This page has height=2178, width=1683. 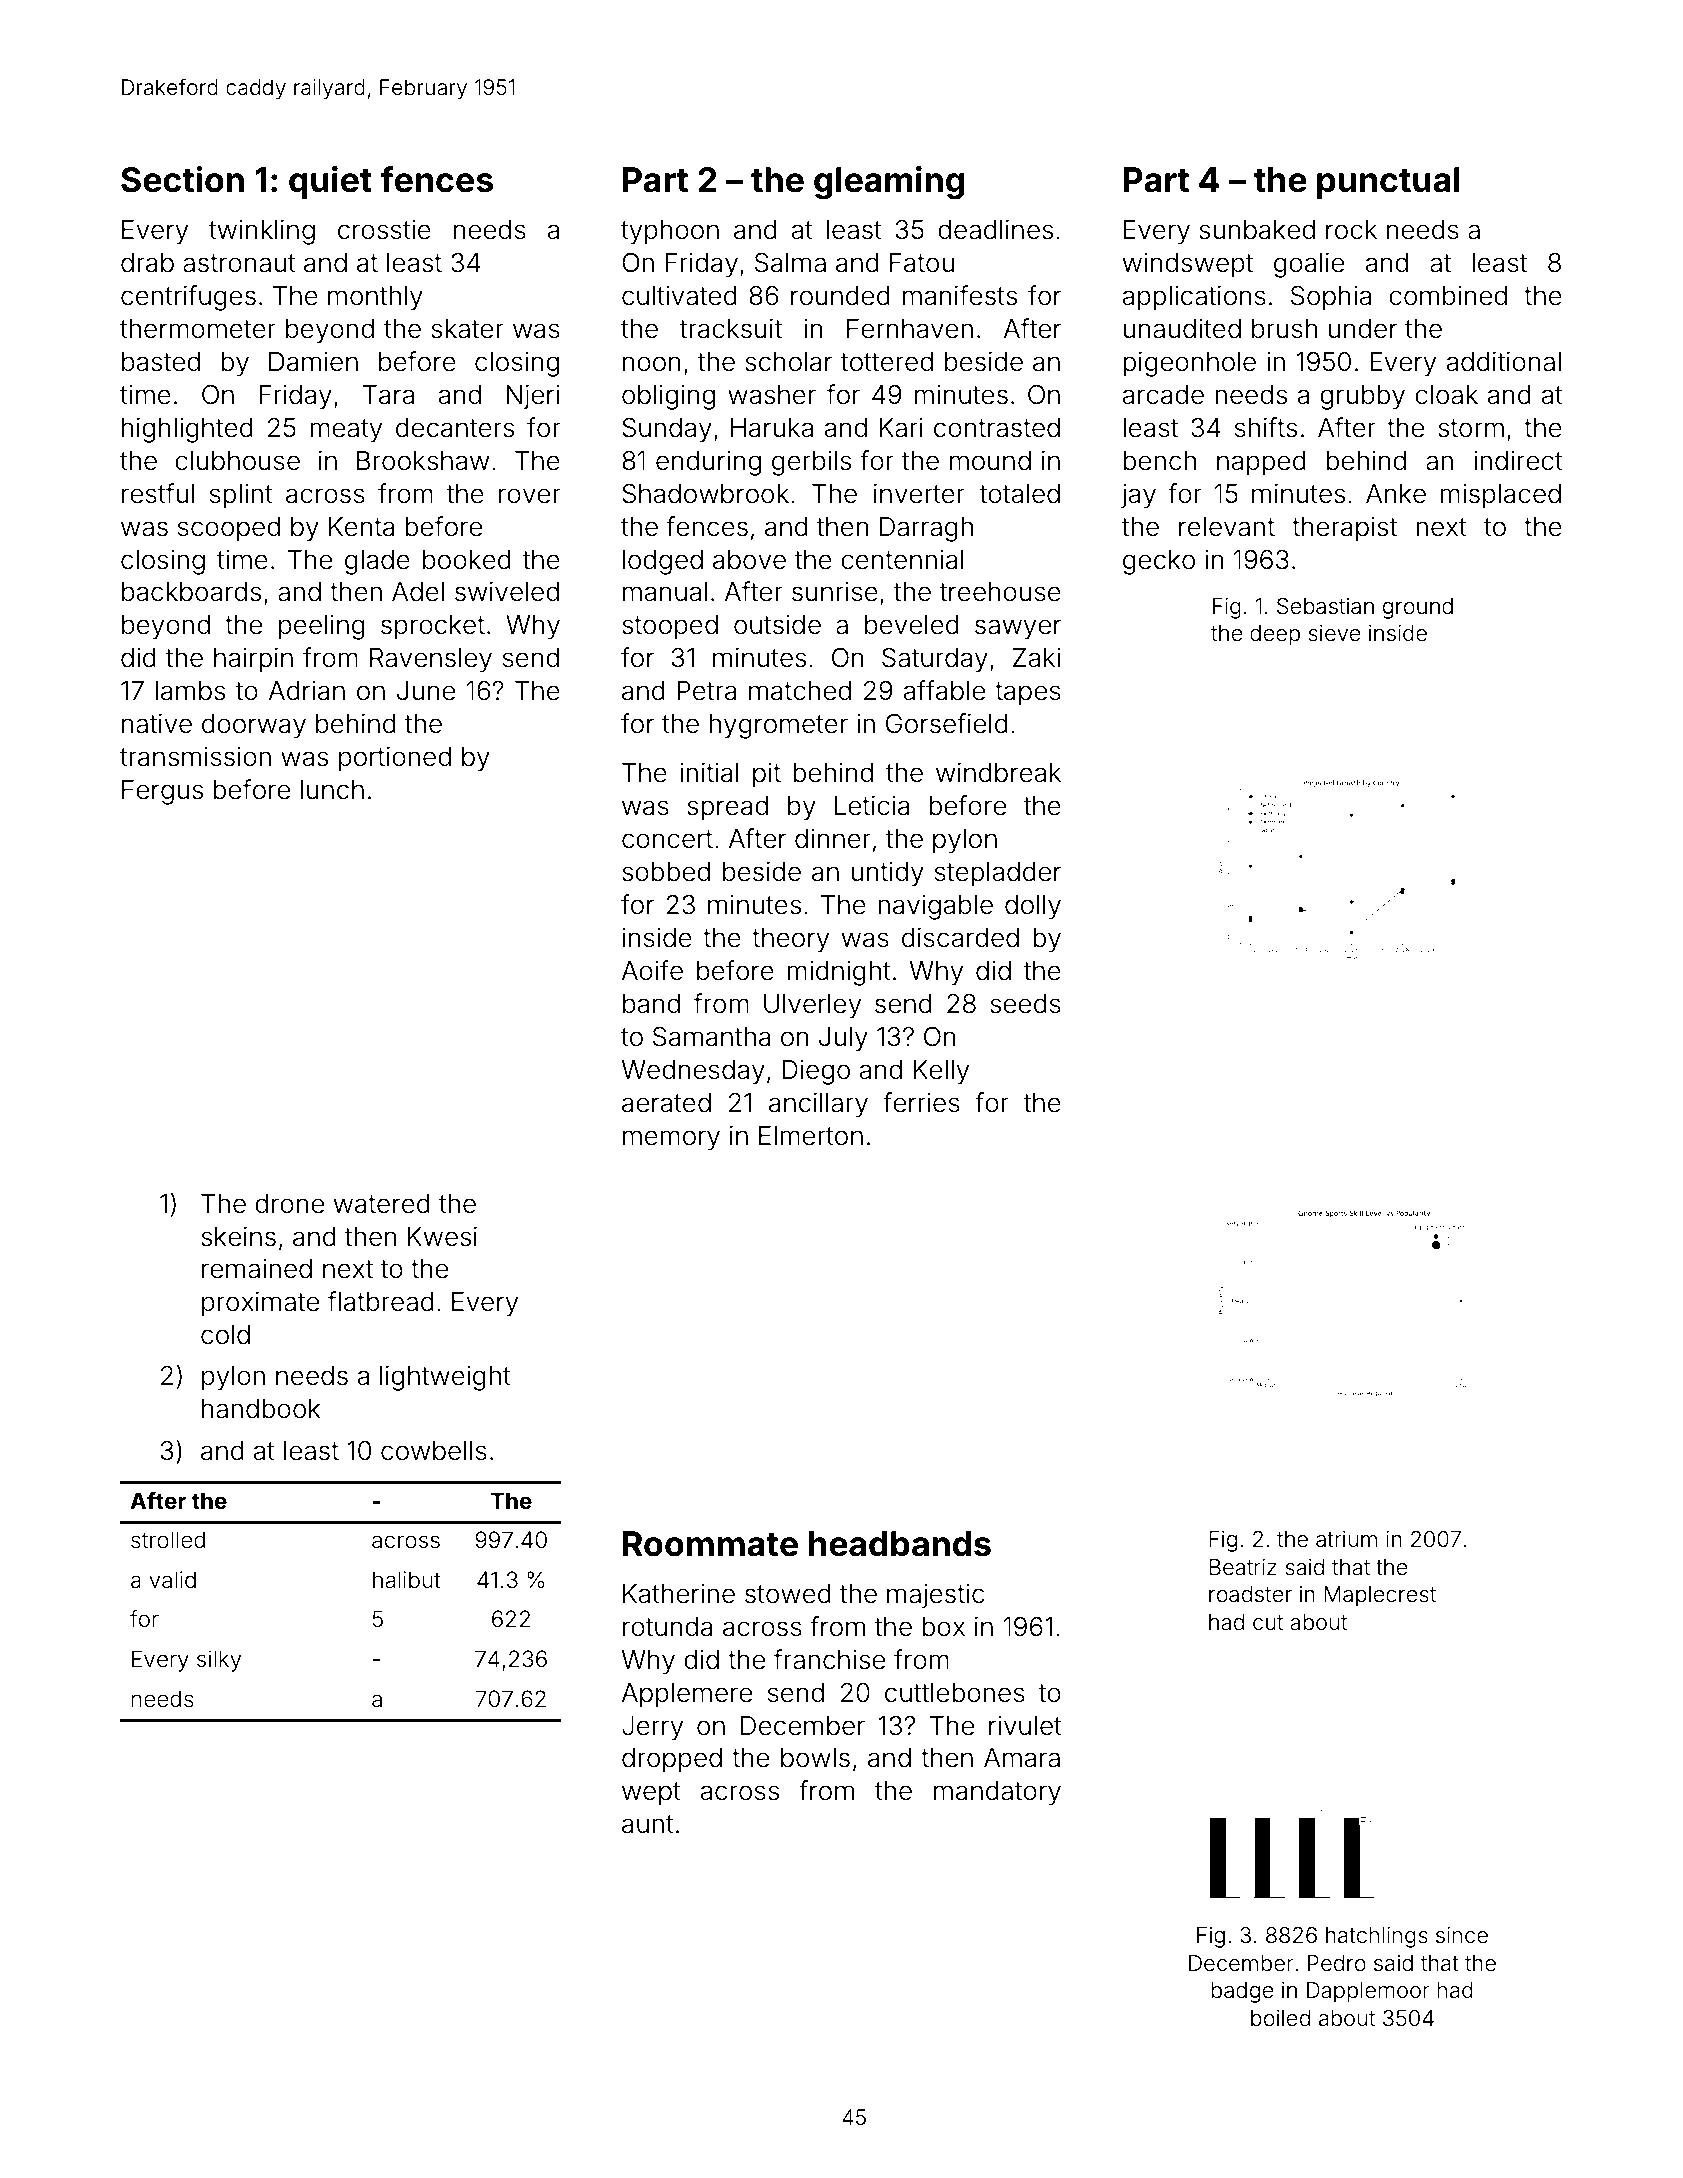 What do you see at coordinates (384, 229) in the page?
I see `crosstie` at bounding box center [384, 229].
